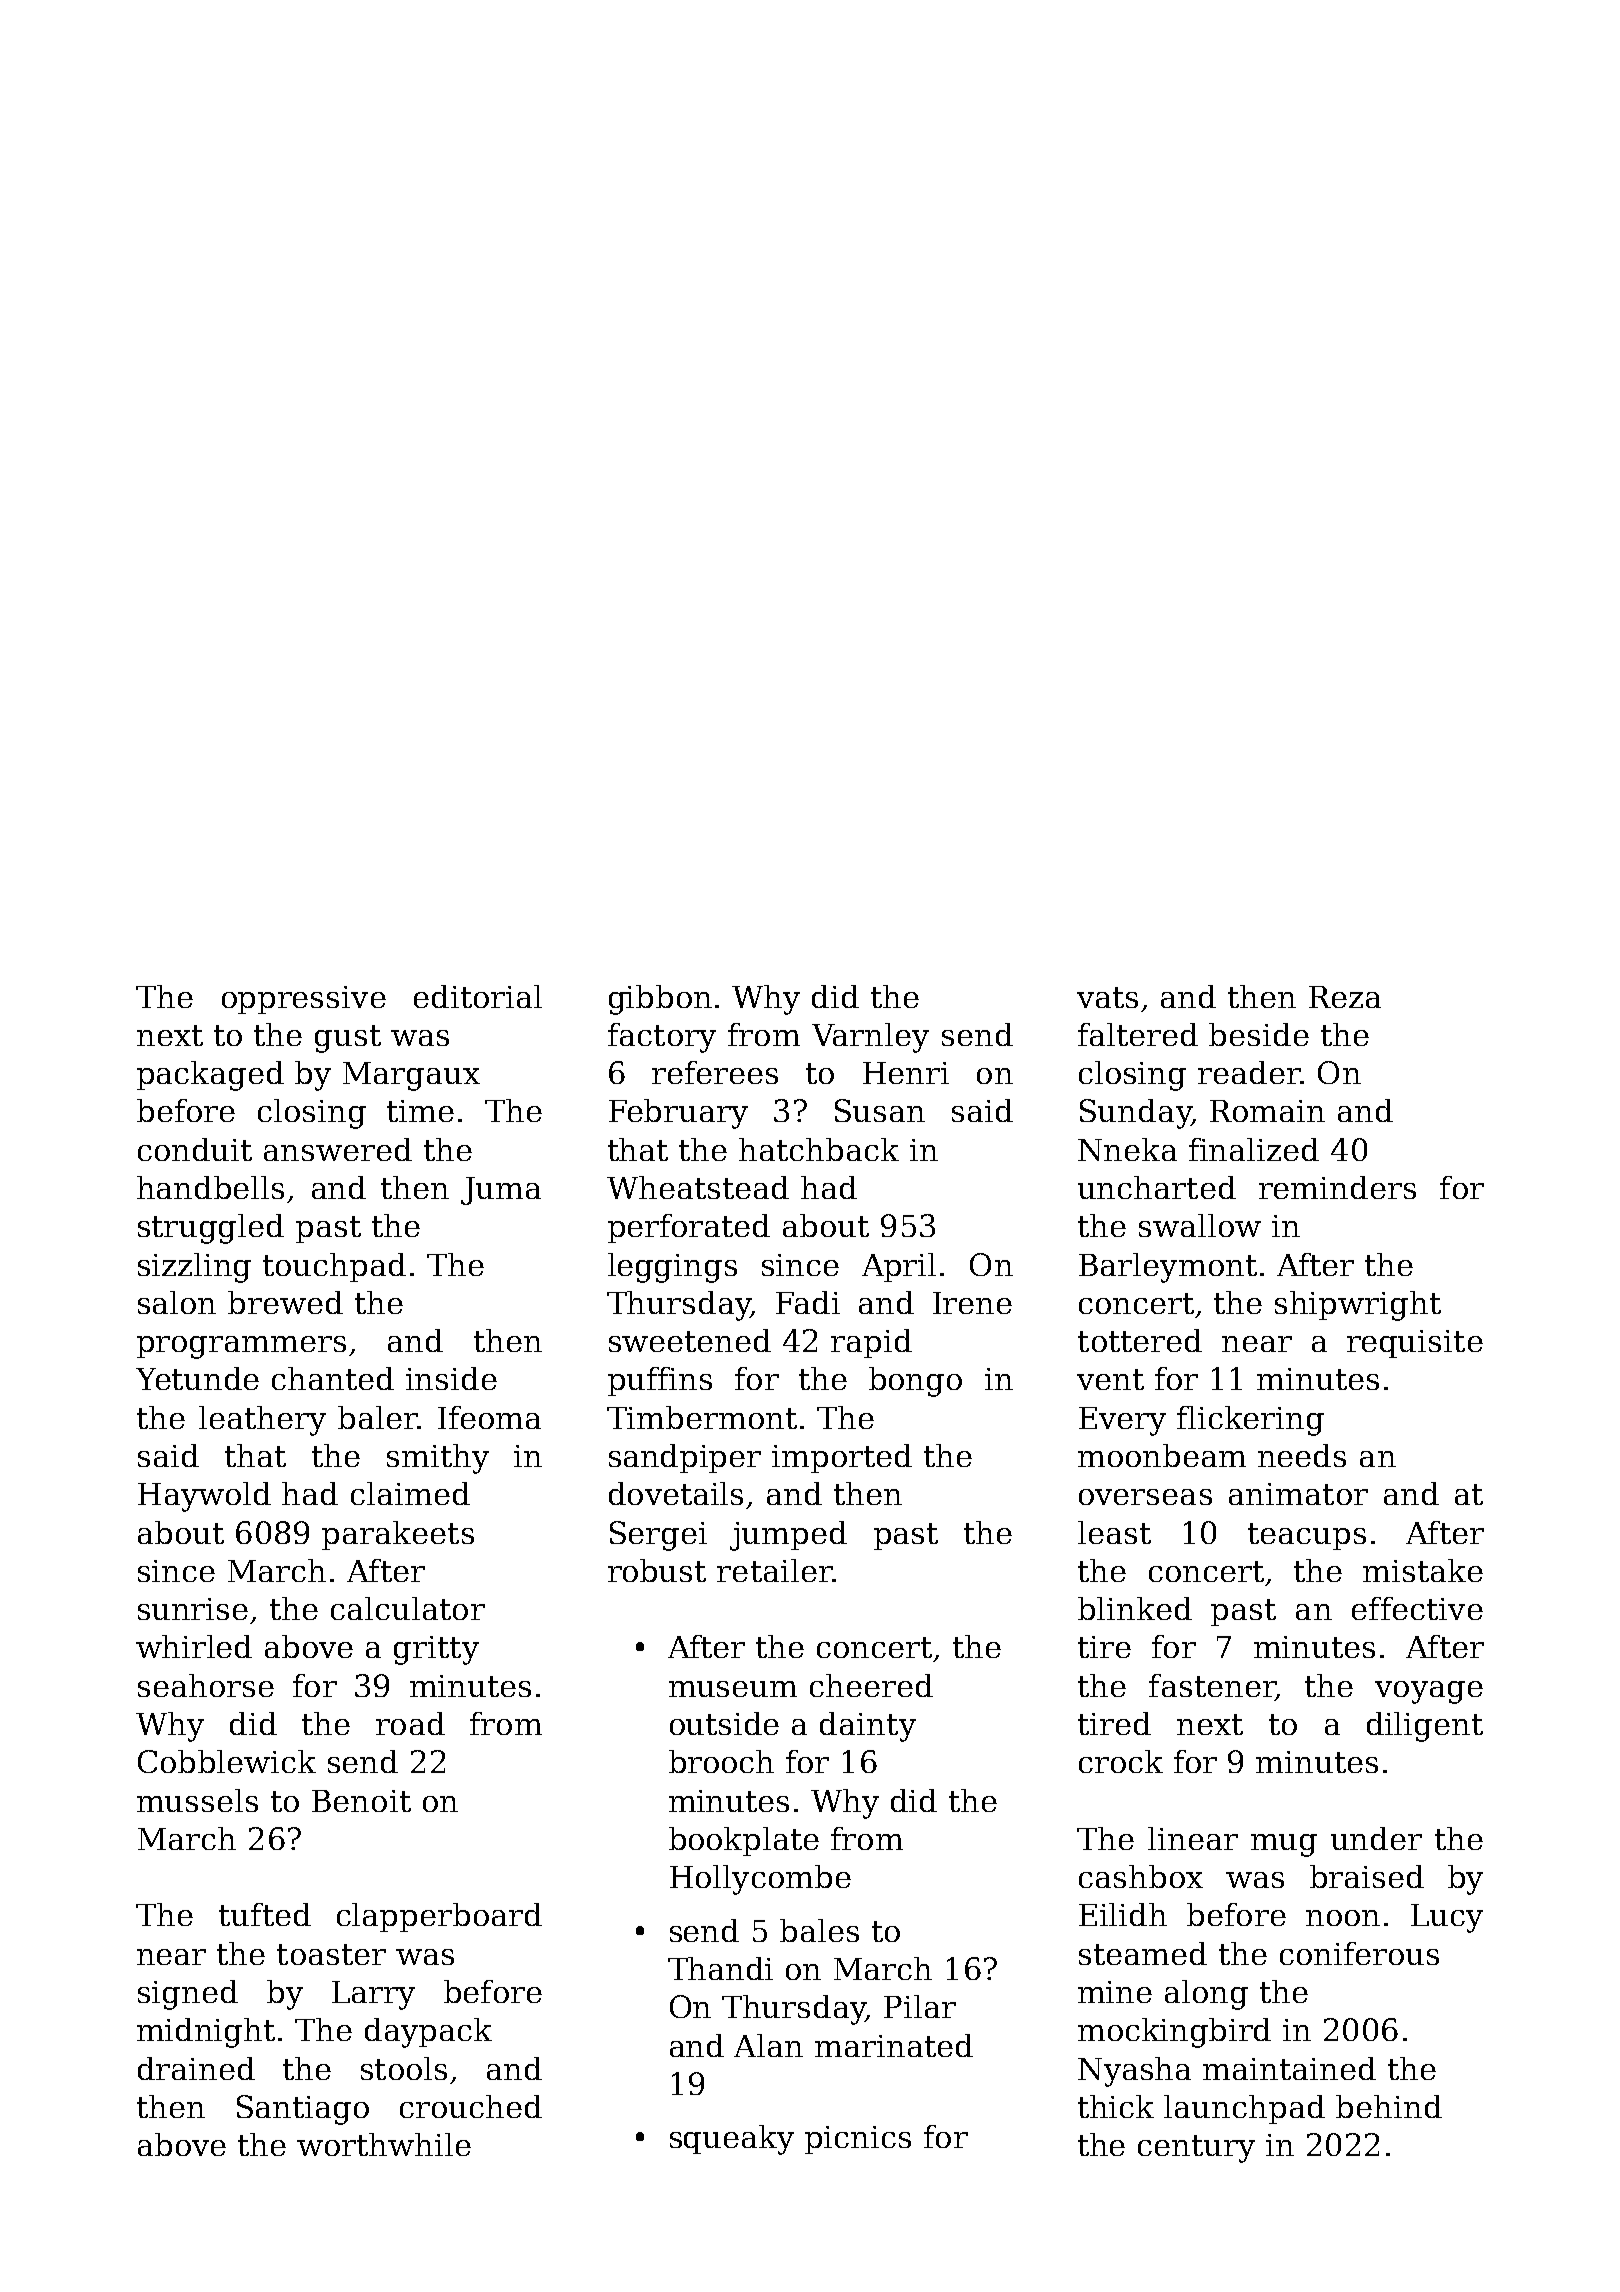  What do you see at coordinates (1162, 1455) in the page?
I see `moonbeam` at bounding box center [1162, 1455].
